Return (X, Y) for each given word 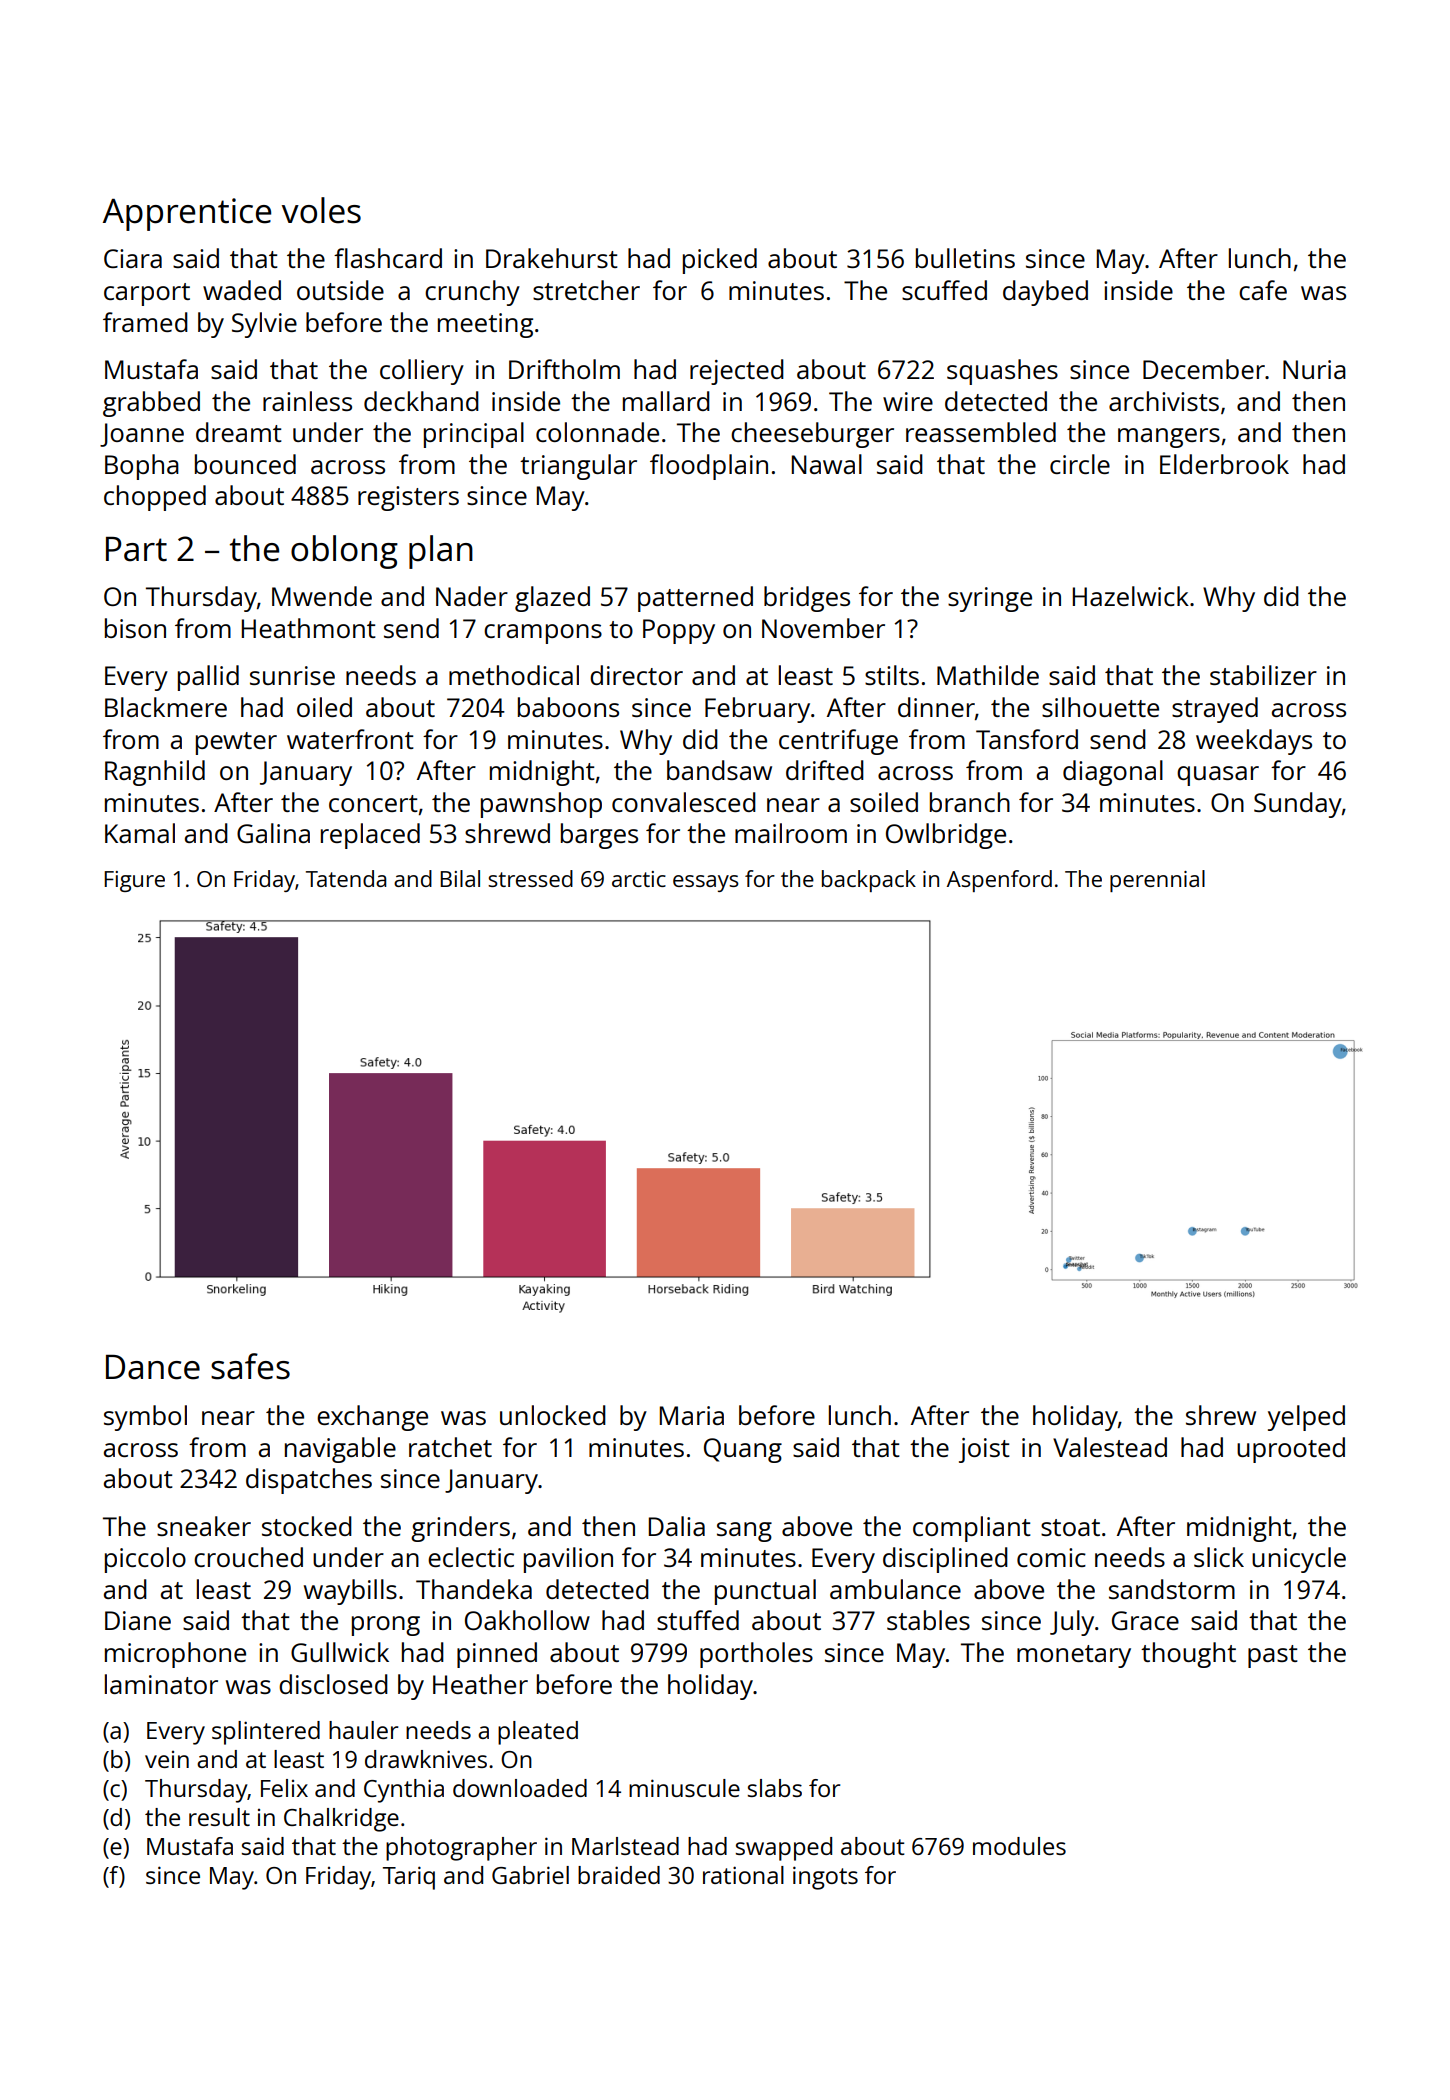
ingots (825, 1878)
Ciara (133, 258)
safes (250, 1366)
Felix (284, 1788)
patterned (695, 599)
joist (984, 1450)
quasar (1218, 776)
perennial (1157, 881)
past (1273, 1656)
